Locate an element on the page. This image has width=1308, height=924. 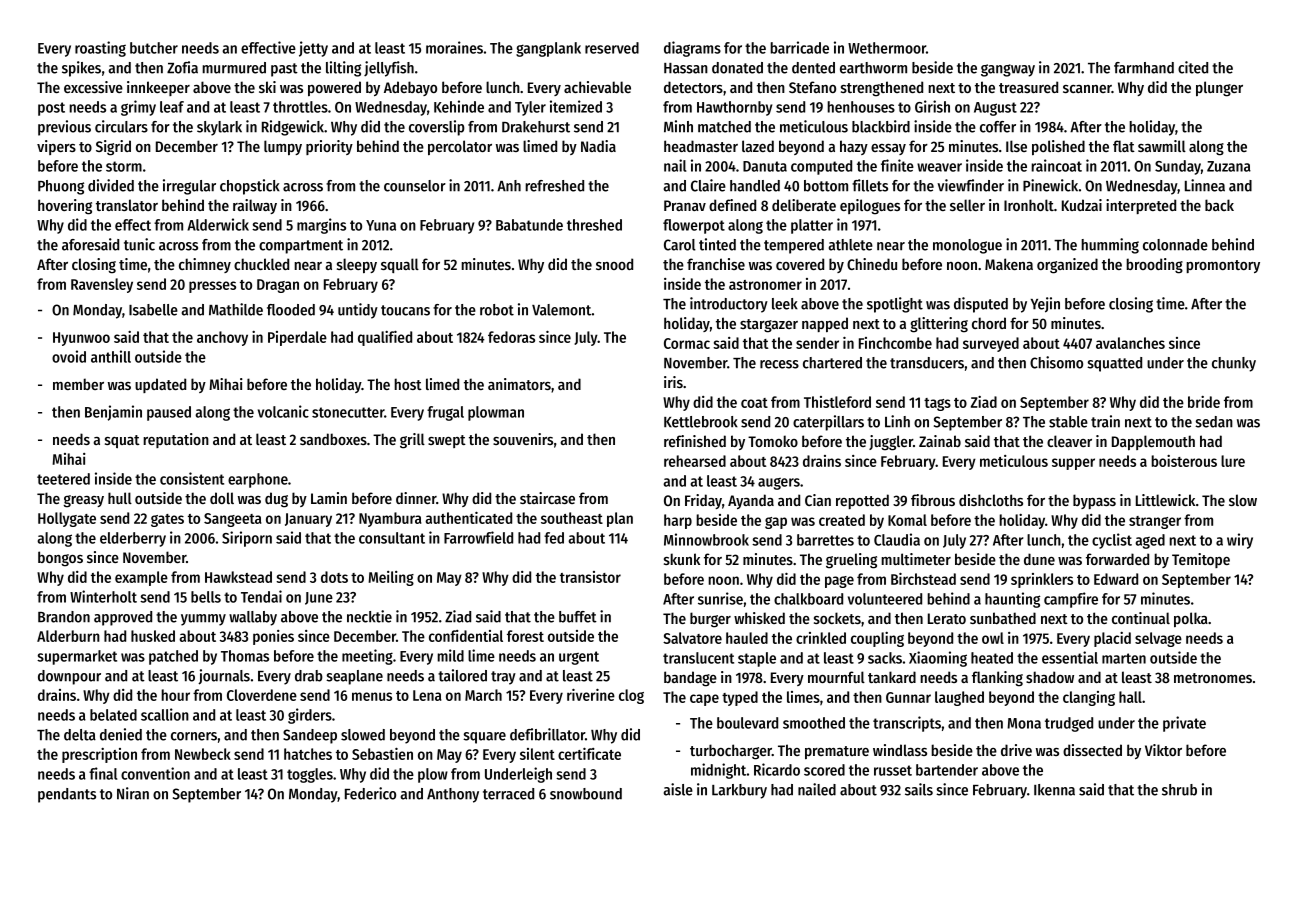
sawmill is located at coordinates (1162, 146).
